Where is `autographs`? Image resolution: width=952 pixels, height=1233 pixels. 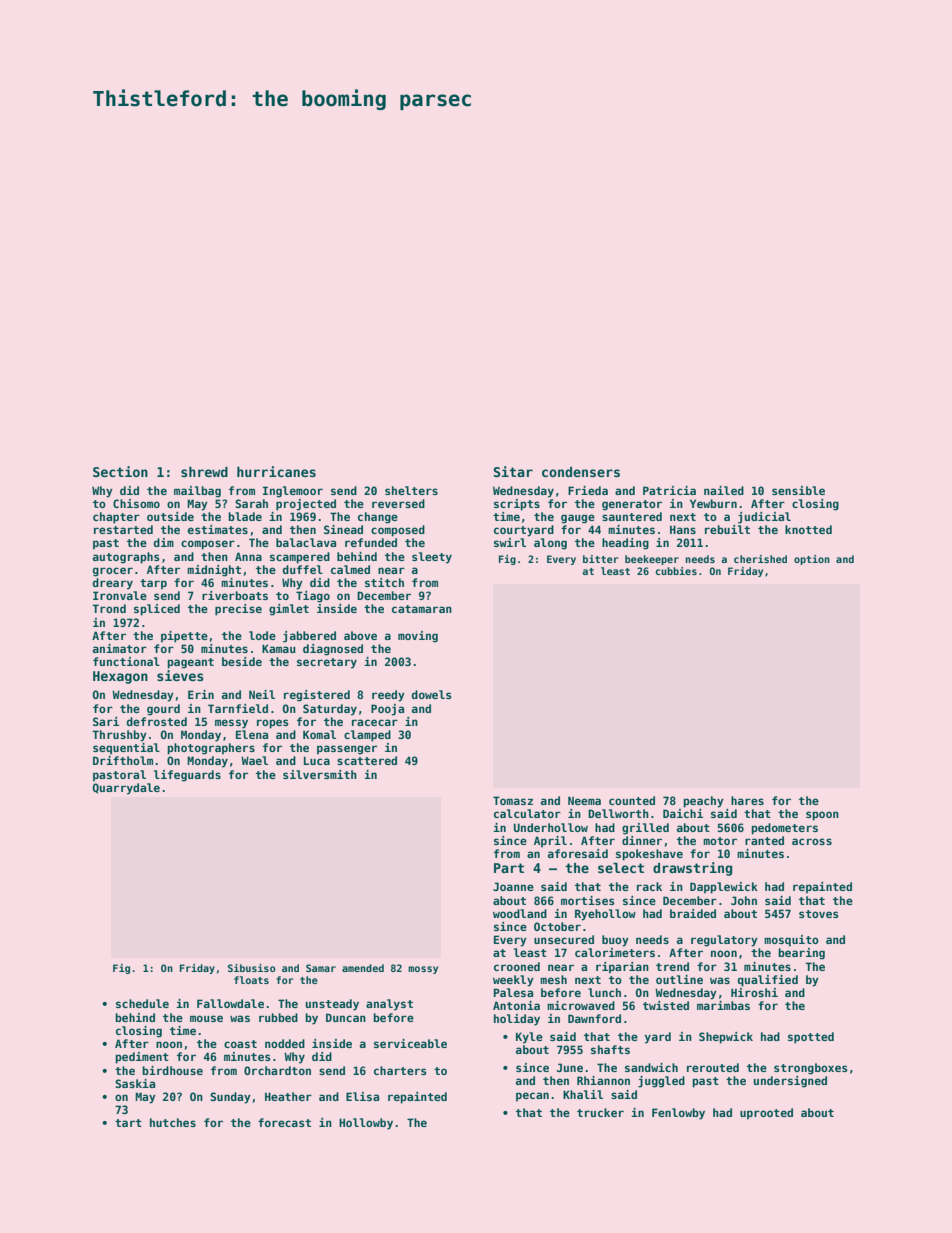
autographs is located at coordinates (126, 558).
